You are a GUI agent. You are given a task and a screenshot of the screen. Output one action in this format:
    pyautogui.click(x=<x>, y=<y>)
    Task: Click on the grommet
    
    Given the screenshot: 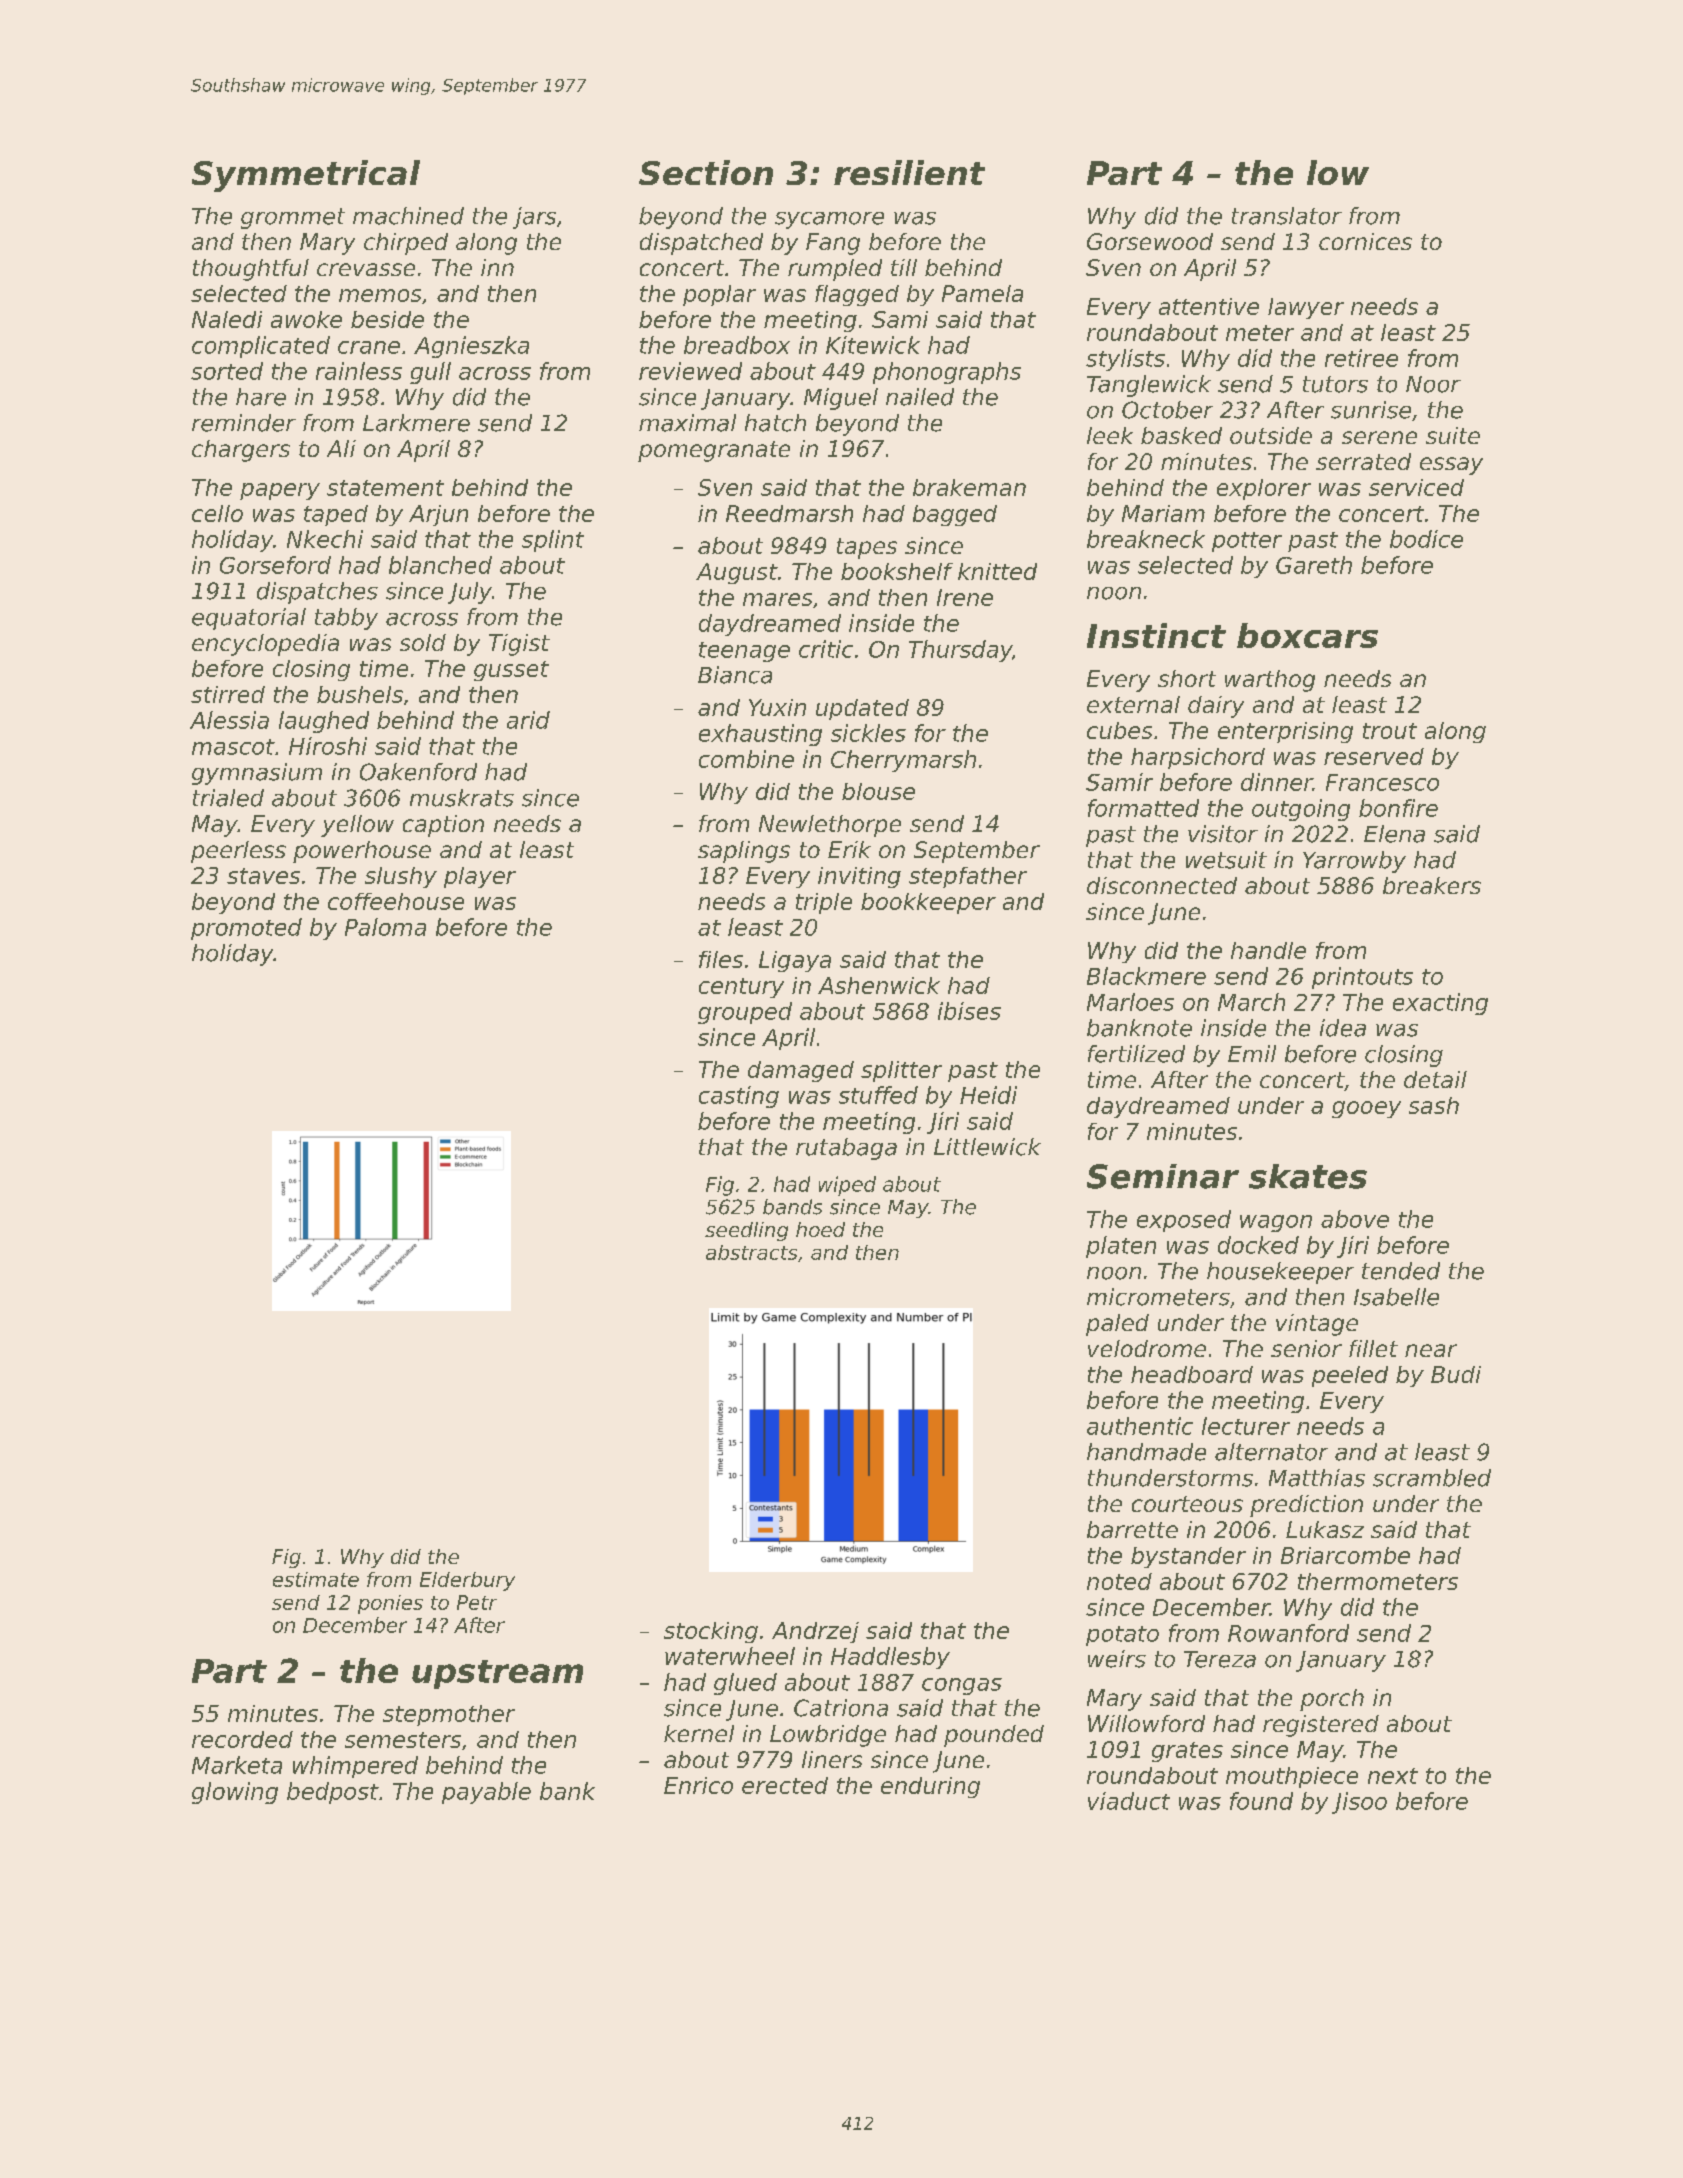 What is the action you would take?
    pyautogui.click(x=293, y=218)
